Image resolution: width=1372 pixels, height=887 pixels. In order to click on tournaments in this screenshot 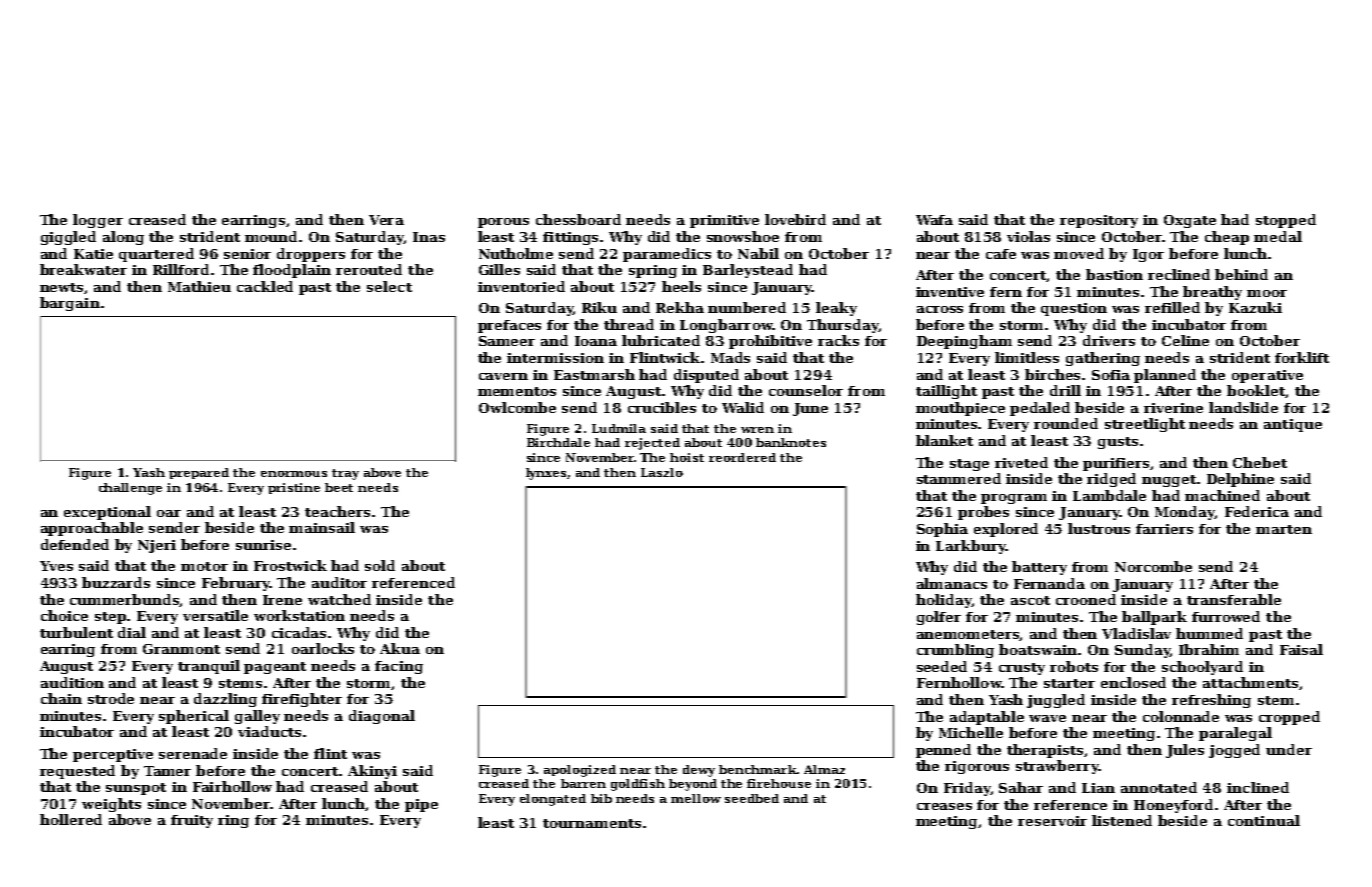, I will do `click(592, 823)`.
